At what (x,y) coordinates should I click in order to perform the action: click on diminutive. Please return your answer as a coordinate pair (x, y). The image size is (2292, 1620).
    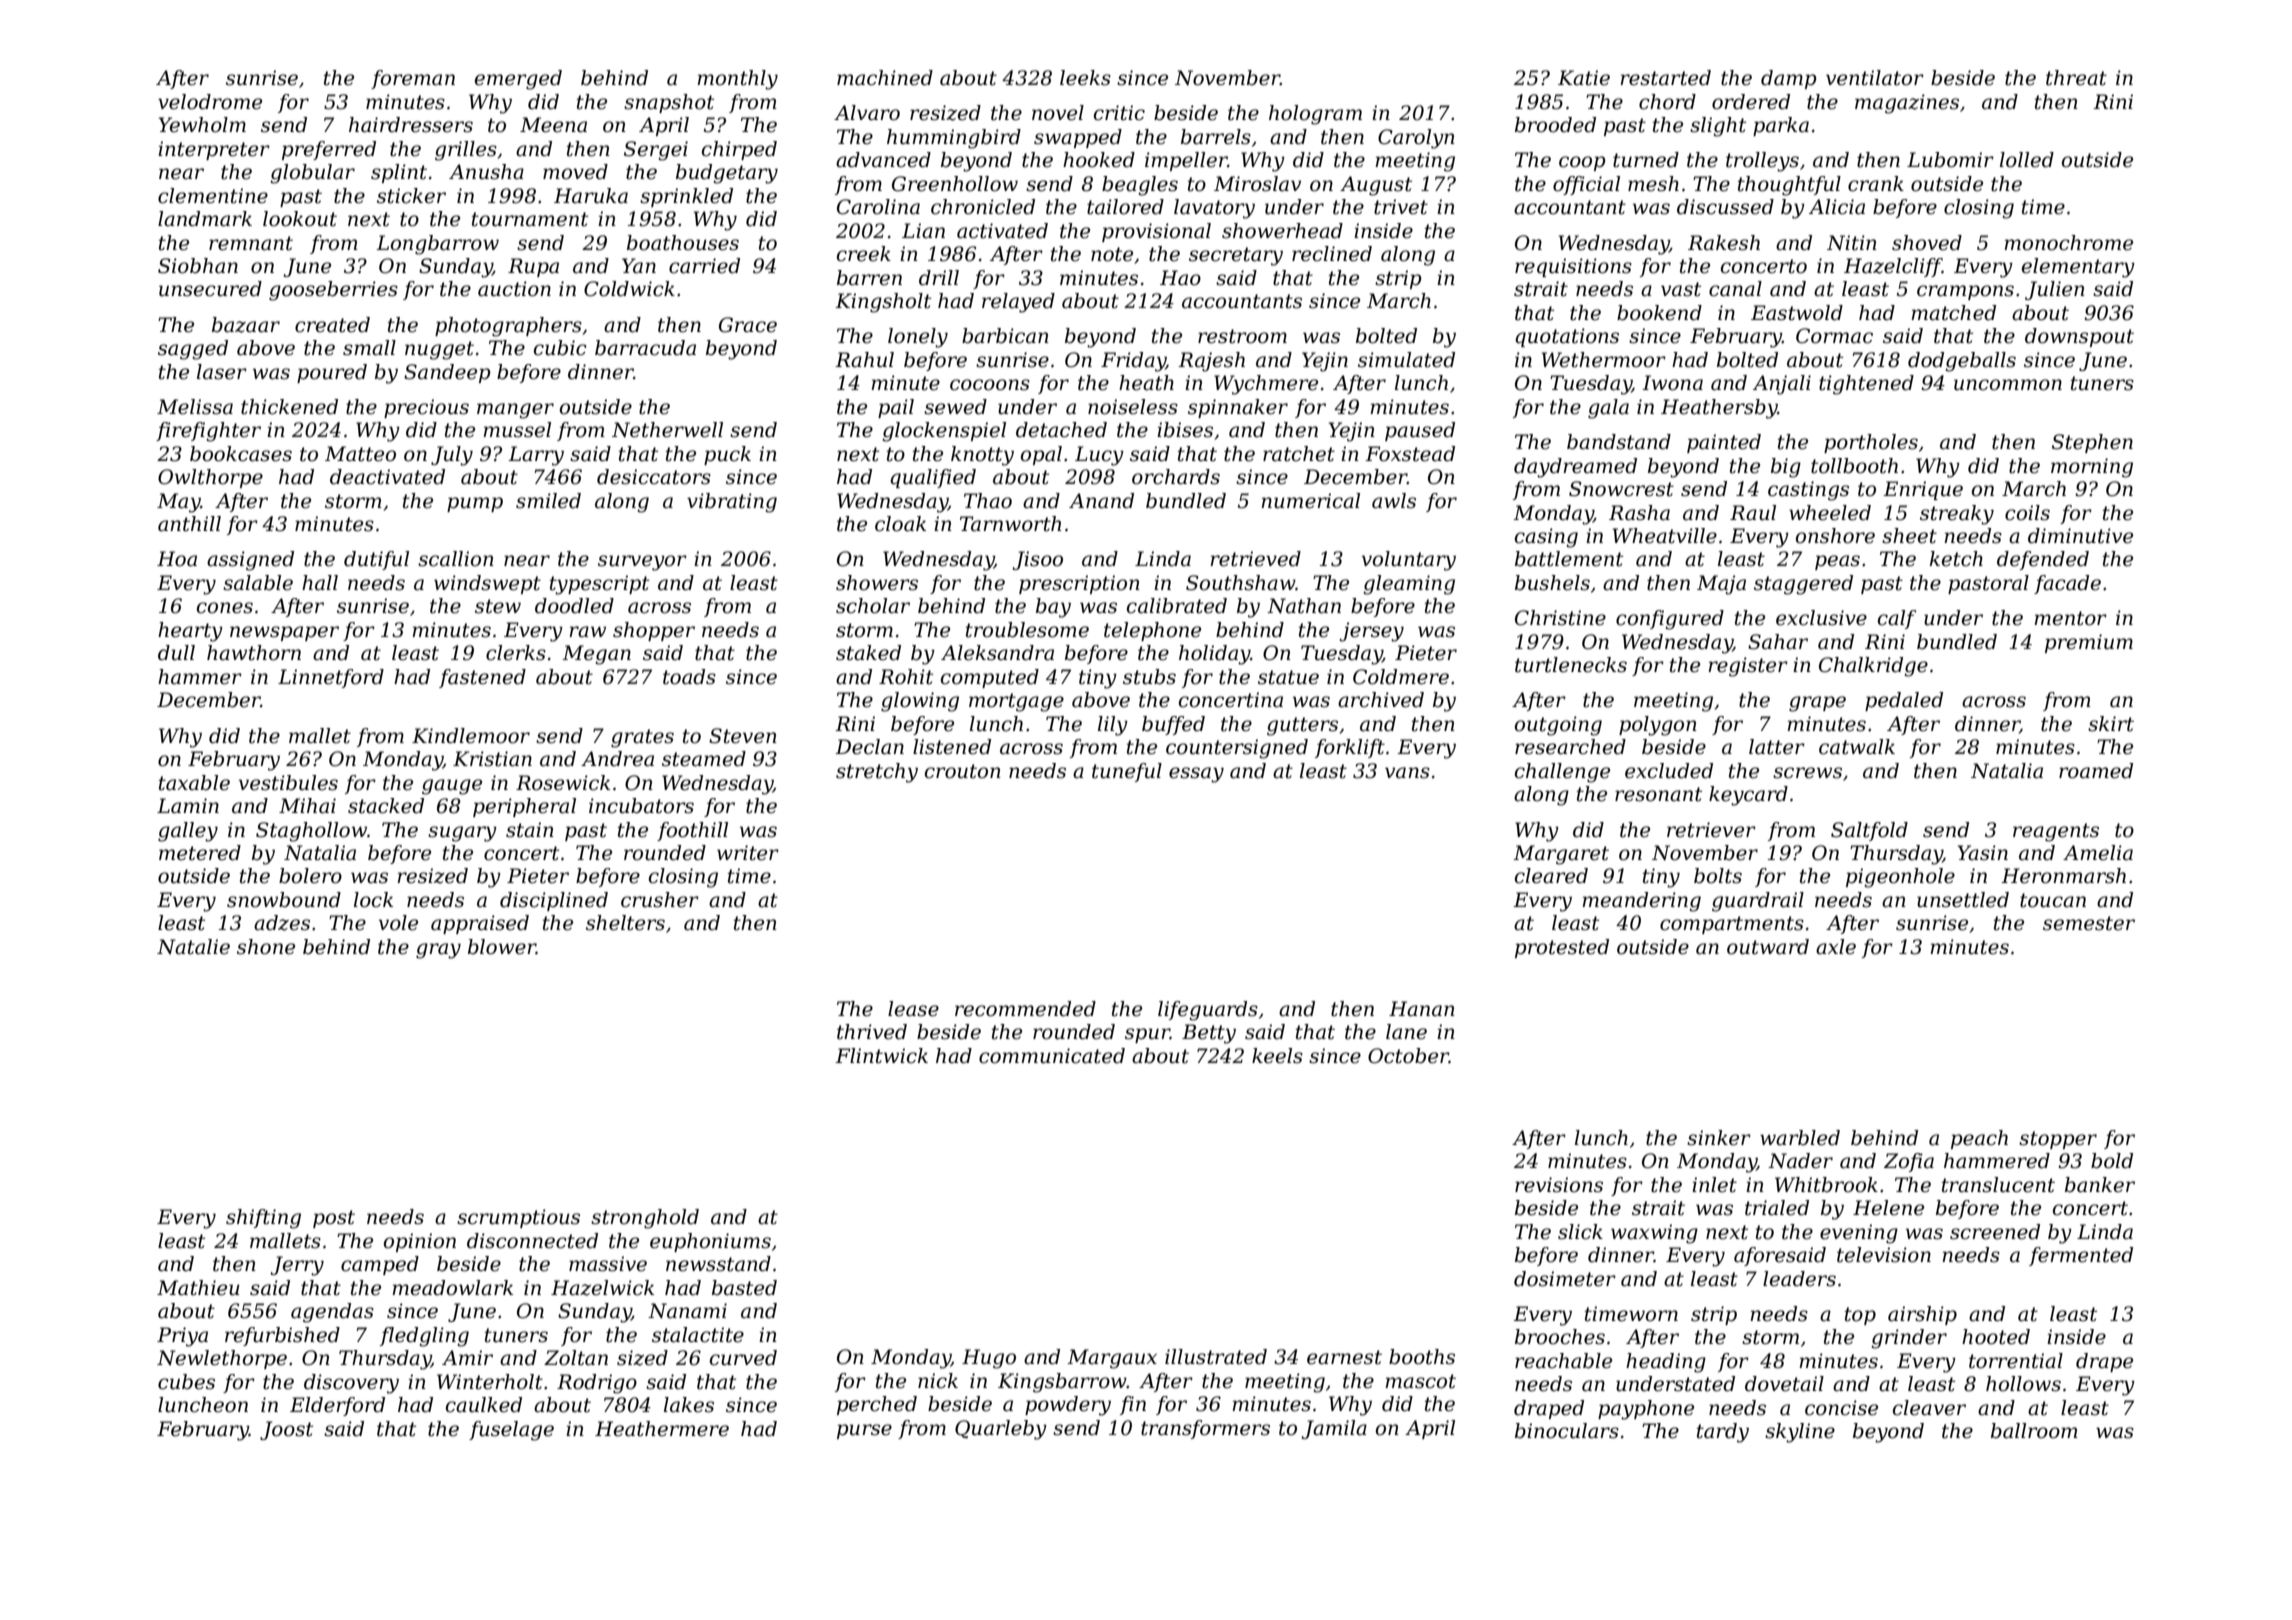
    Looking at the image, I should click on (2080, 536).
